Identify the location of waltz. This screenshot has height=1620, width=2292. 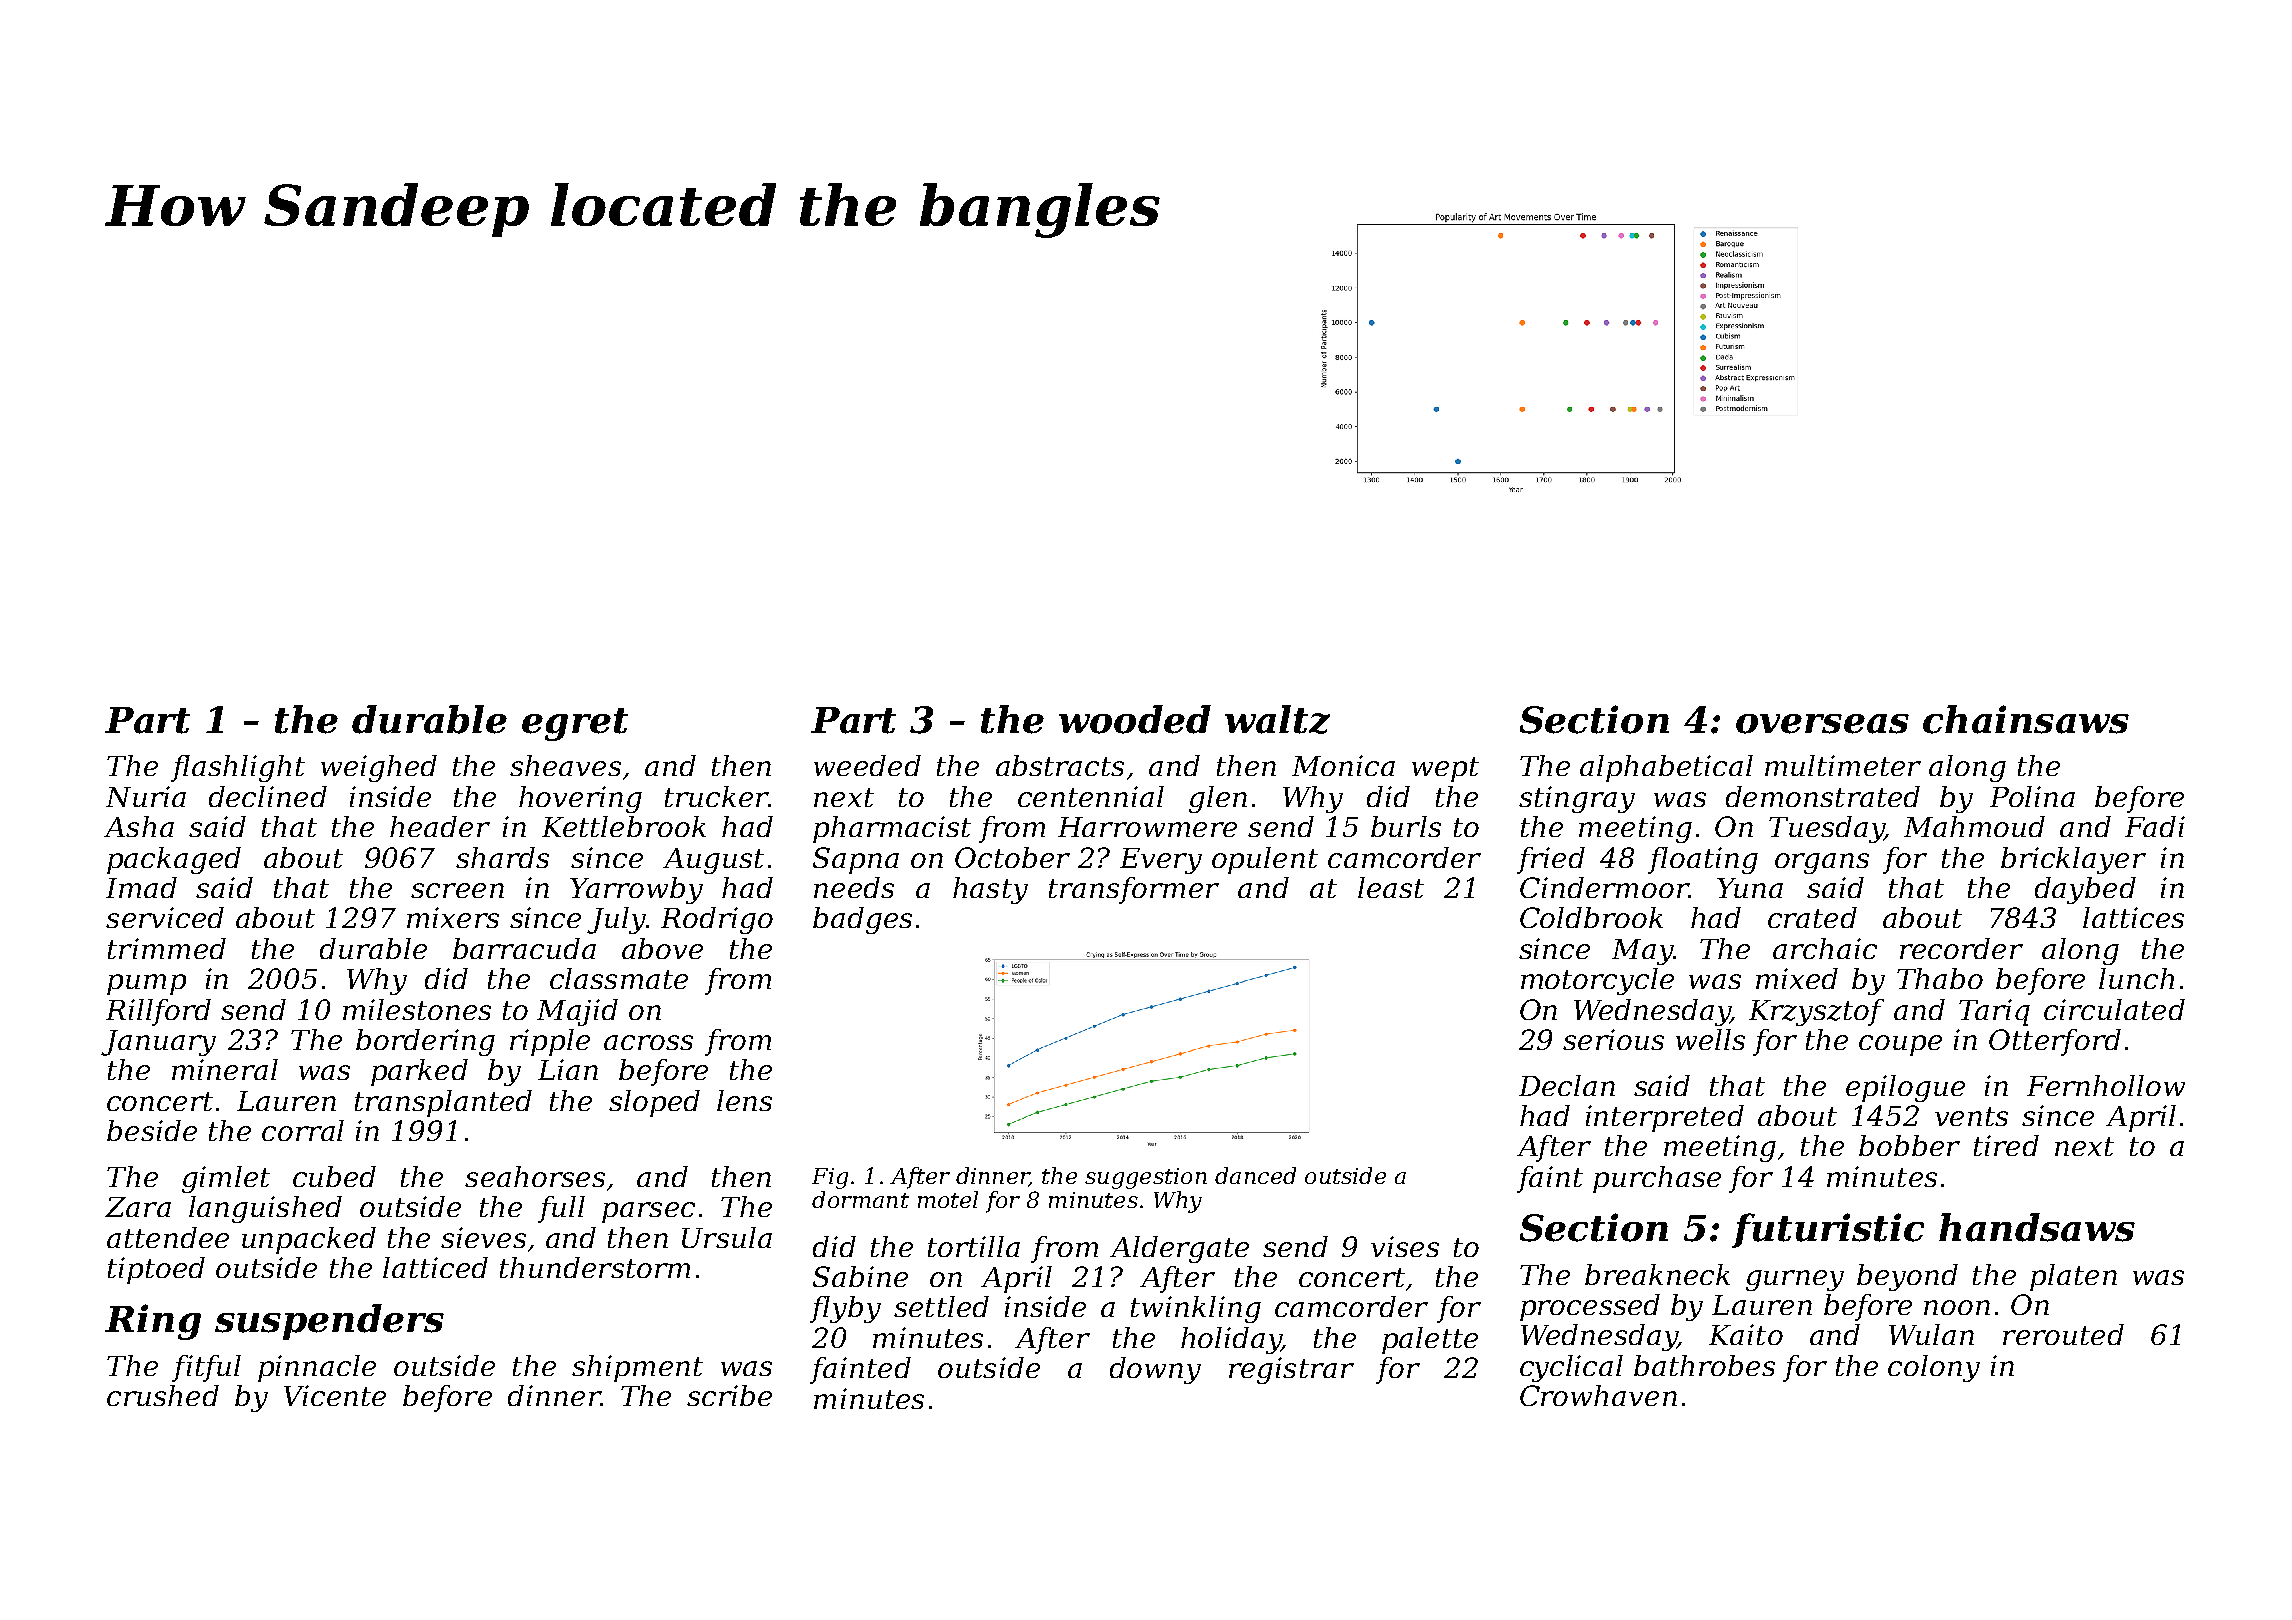
(1277, 719).
